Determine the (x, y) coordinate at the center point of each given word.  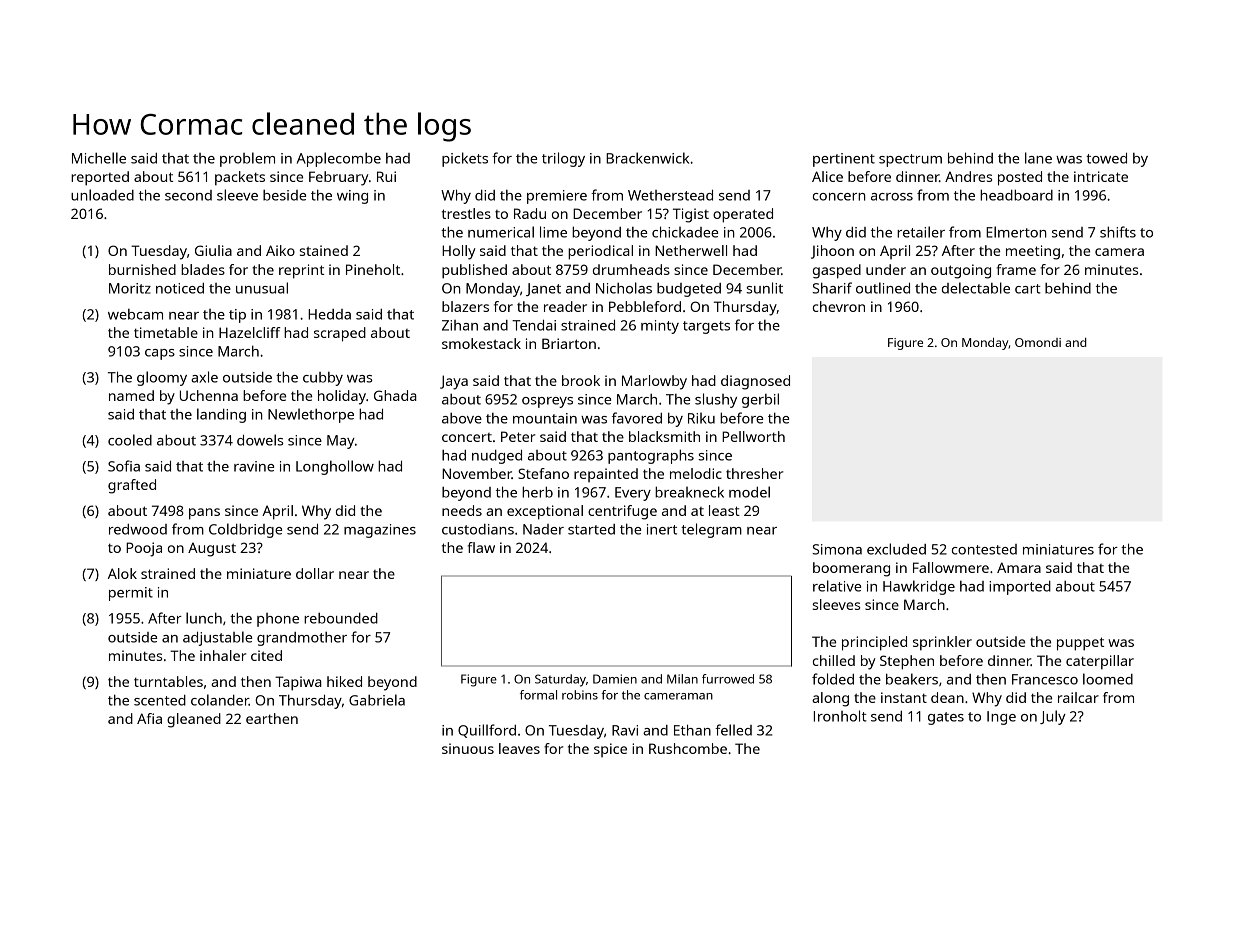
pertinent (844, 160)
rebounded (341, 618)
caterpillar (1100, 662)
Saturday (560, 680)
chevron (839, 306)
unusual (262, 288)
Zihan (460, 325)
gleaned (194, 720)
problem (247, 159)
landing (221, 415)
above (462, 418)
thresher (754, 473)
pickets (465, 159)
